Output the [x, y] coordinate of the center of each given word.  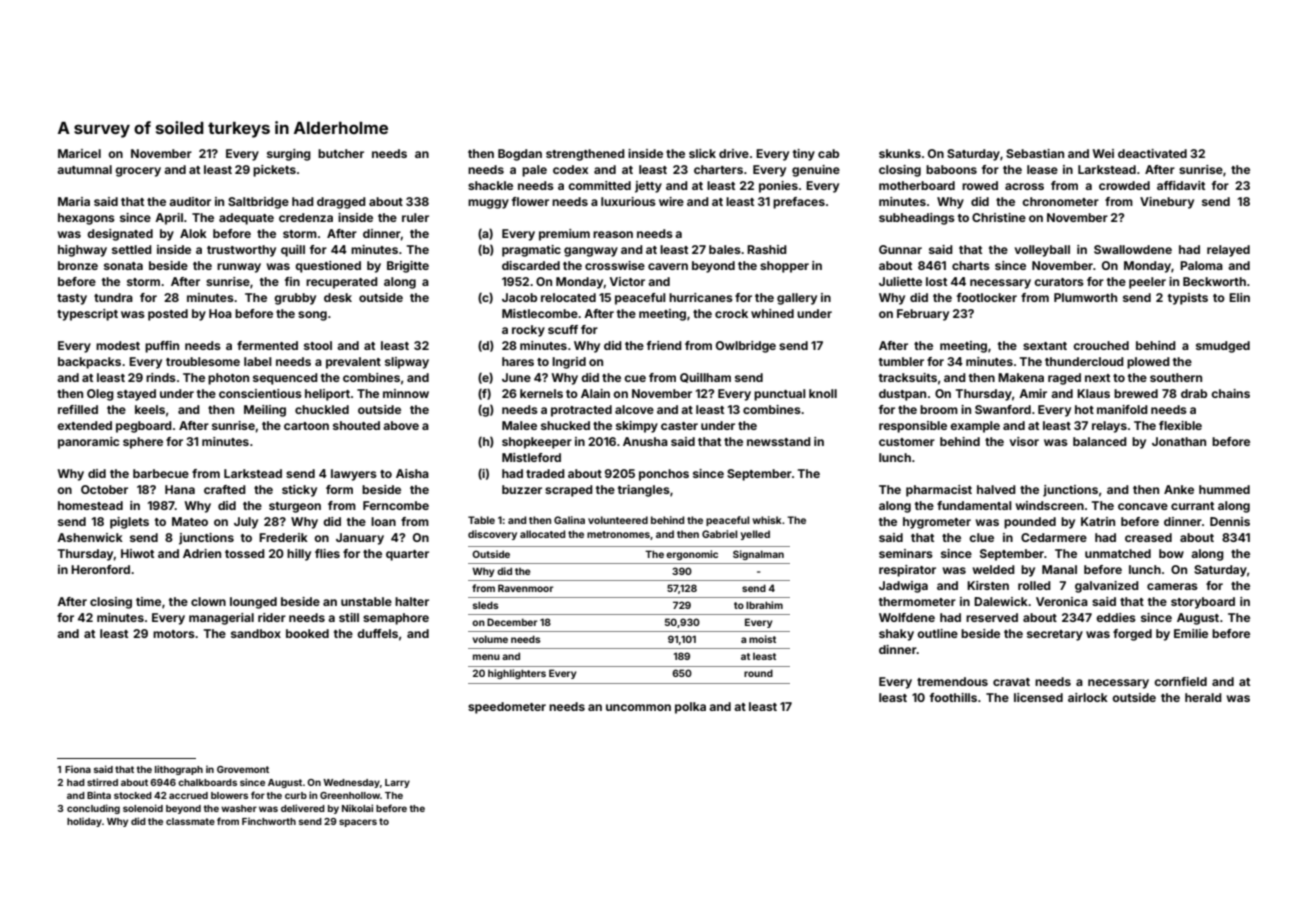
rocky [528, 331]
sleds [486, 605]
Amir [1033, 393]
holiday [84, 822]
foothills [953, 697]
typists [1188, 299]
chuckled [322, 409]
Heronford [100, 569]
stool [318, 345]
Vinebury [1167, 203]
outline [937, 633]
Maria [74, 201]
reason [613, 234]
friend [664, 345]
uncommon [638, 707]
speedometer [507, 708]
